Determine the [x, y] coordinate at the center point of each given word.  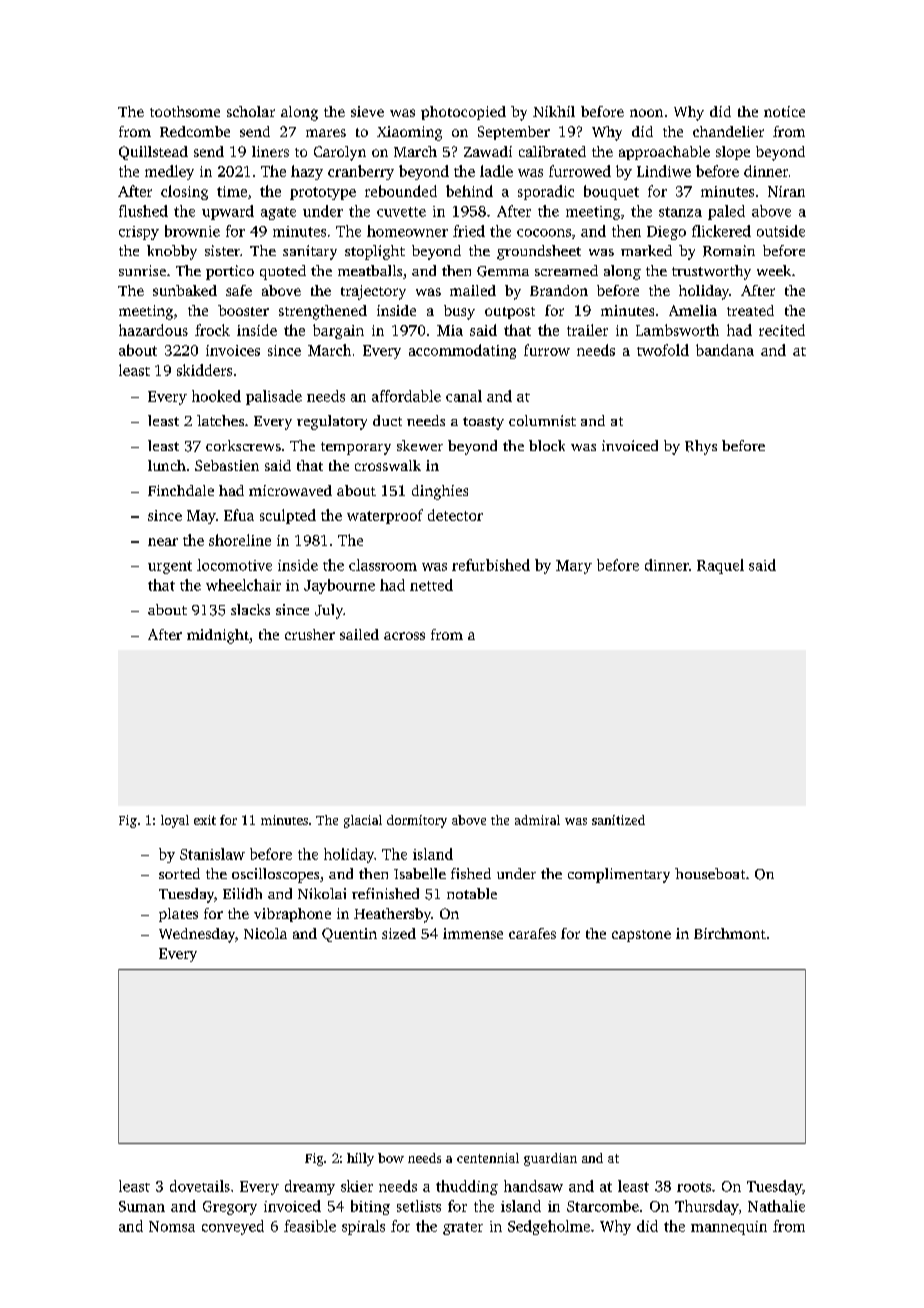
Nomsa [172, 1226]
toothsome [185, 111]
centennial [488, 1158]
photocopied [463, 113]
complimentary [619, 875]
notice [784, 111]
